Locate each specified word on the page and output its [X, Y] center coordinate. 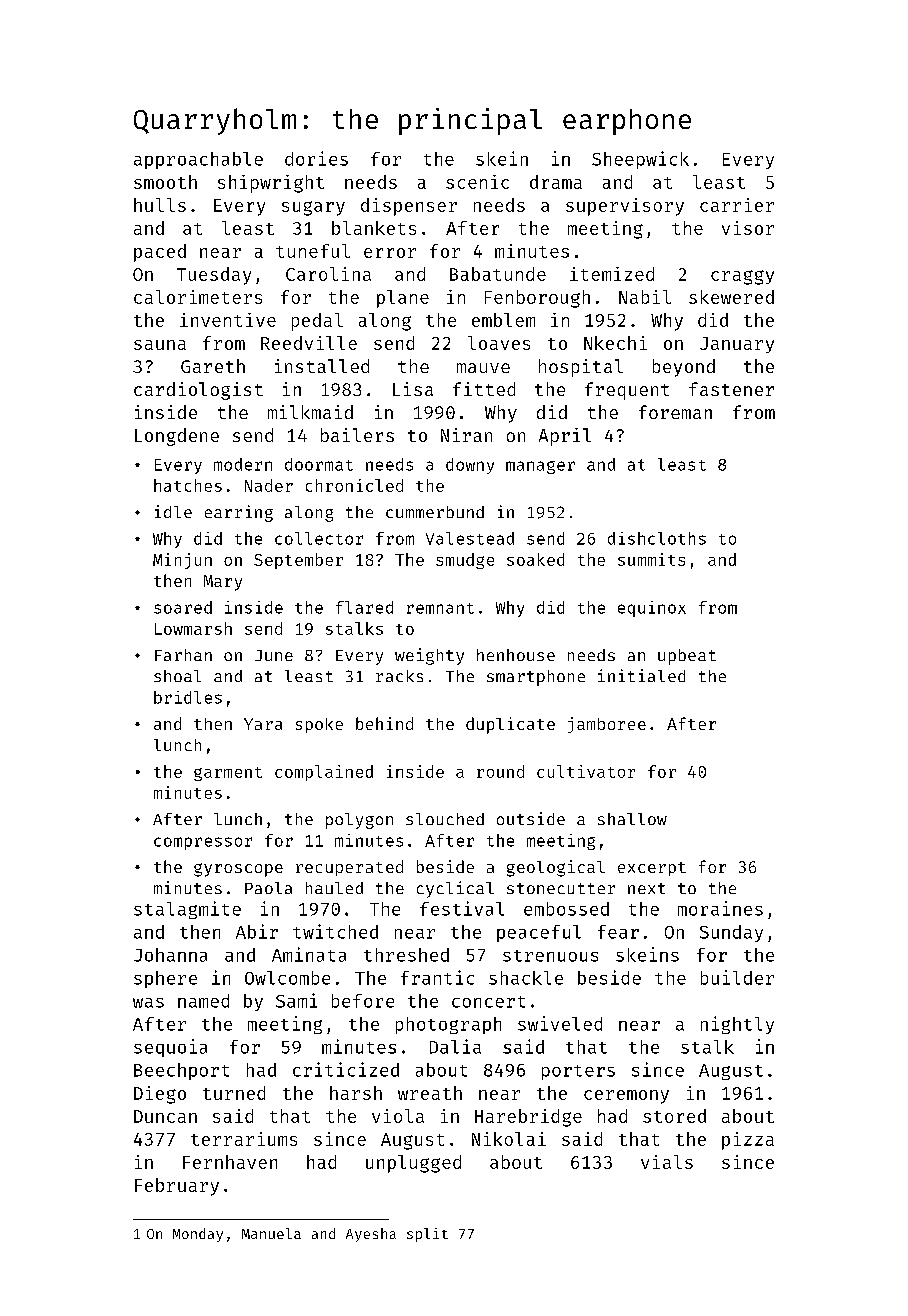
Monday [198, 1235]
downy [470, 466]
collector [319, 538]
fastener [731, 389]
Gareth [213, 366]
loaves [499, 343]
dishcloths [657, 538]
